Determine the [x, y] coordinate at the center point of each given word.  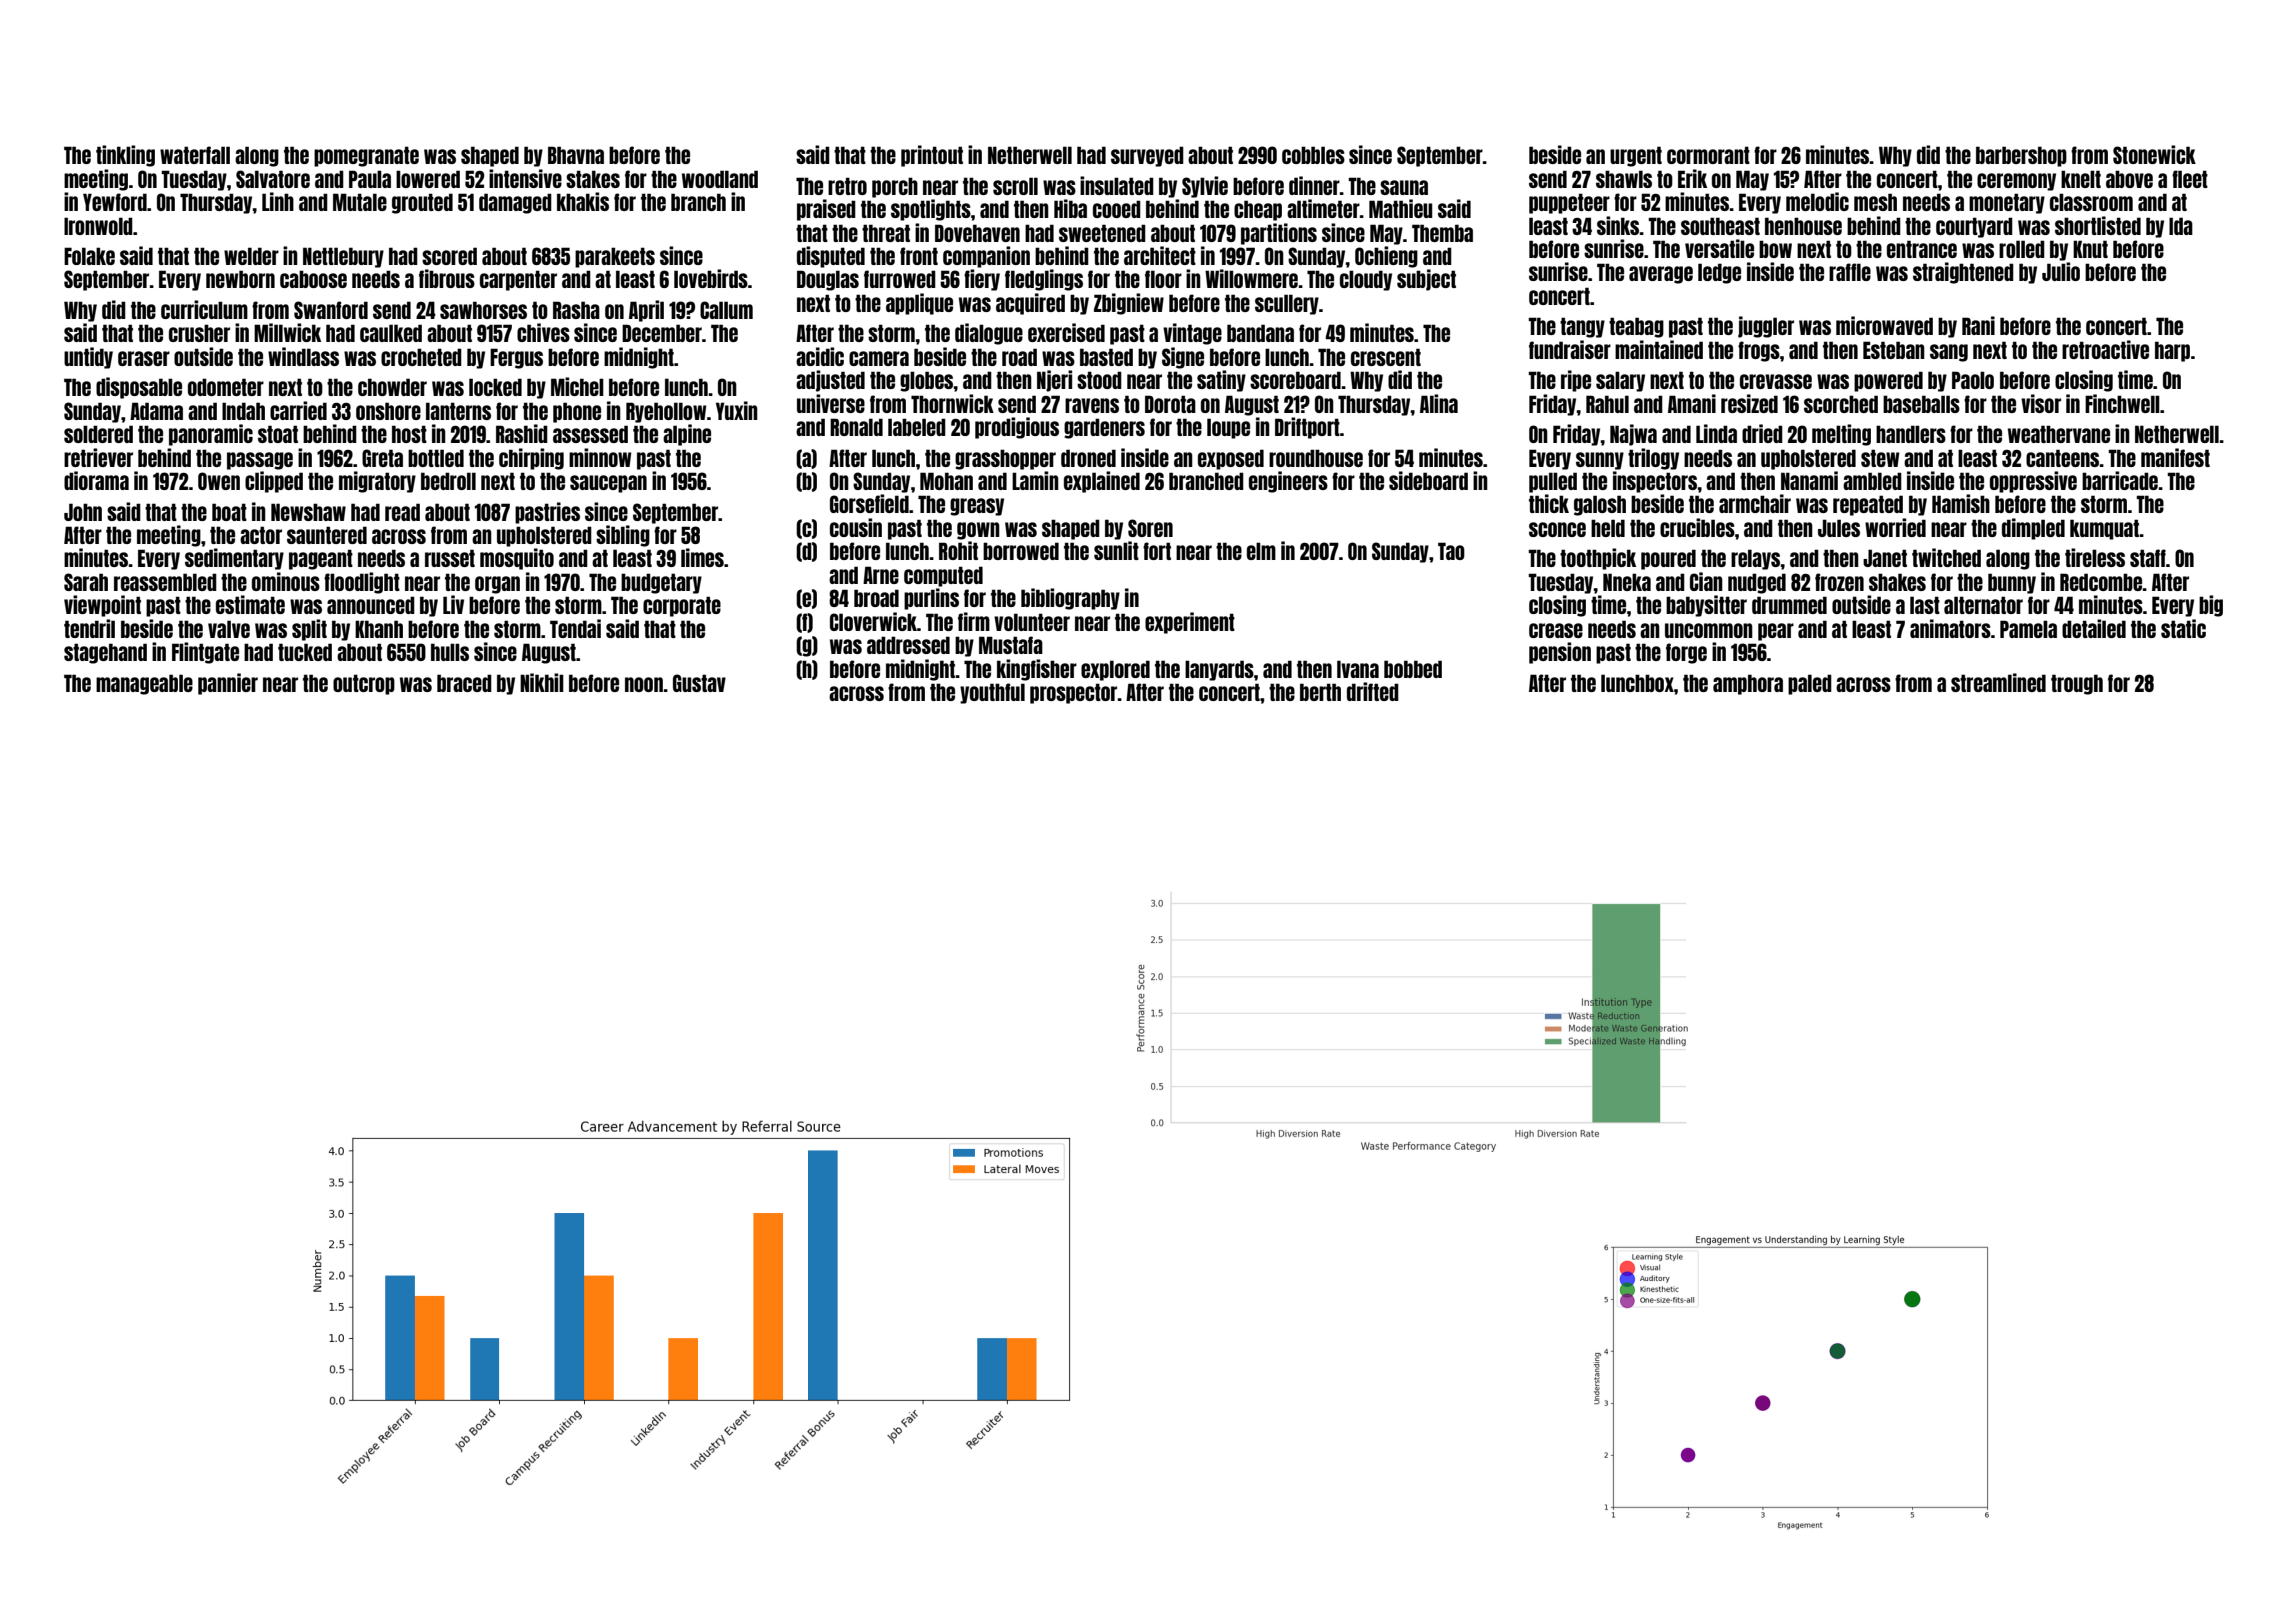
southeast [1720, 226]
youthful [992, 693]
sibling [623, 536]
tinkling [125, 156]
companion [986, 257]
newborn [240, 279]
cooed [1117, 209]
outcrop [364, 684]
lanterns [458, 411]
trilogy [1653, 459]
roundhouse [1316, 458]
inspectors [1655, 482]
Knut [2090, 249]
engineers [1288, 482]
